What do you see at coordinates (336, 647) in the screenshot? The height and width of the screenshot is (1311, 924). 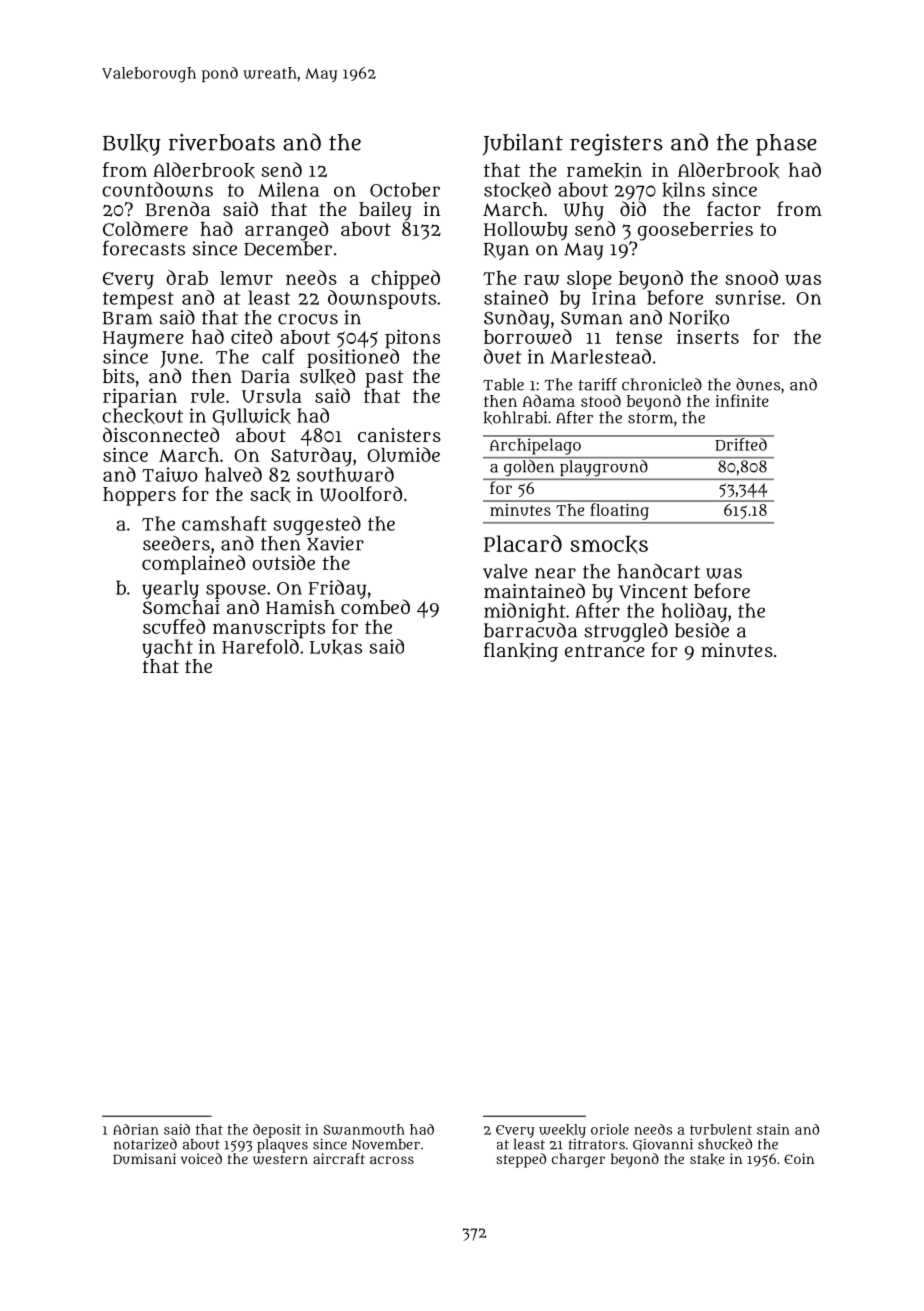 I see `Lukas` at bounding box center [336, 647].
